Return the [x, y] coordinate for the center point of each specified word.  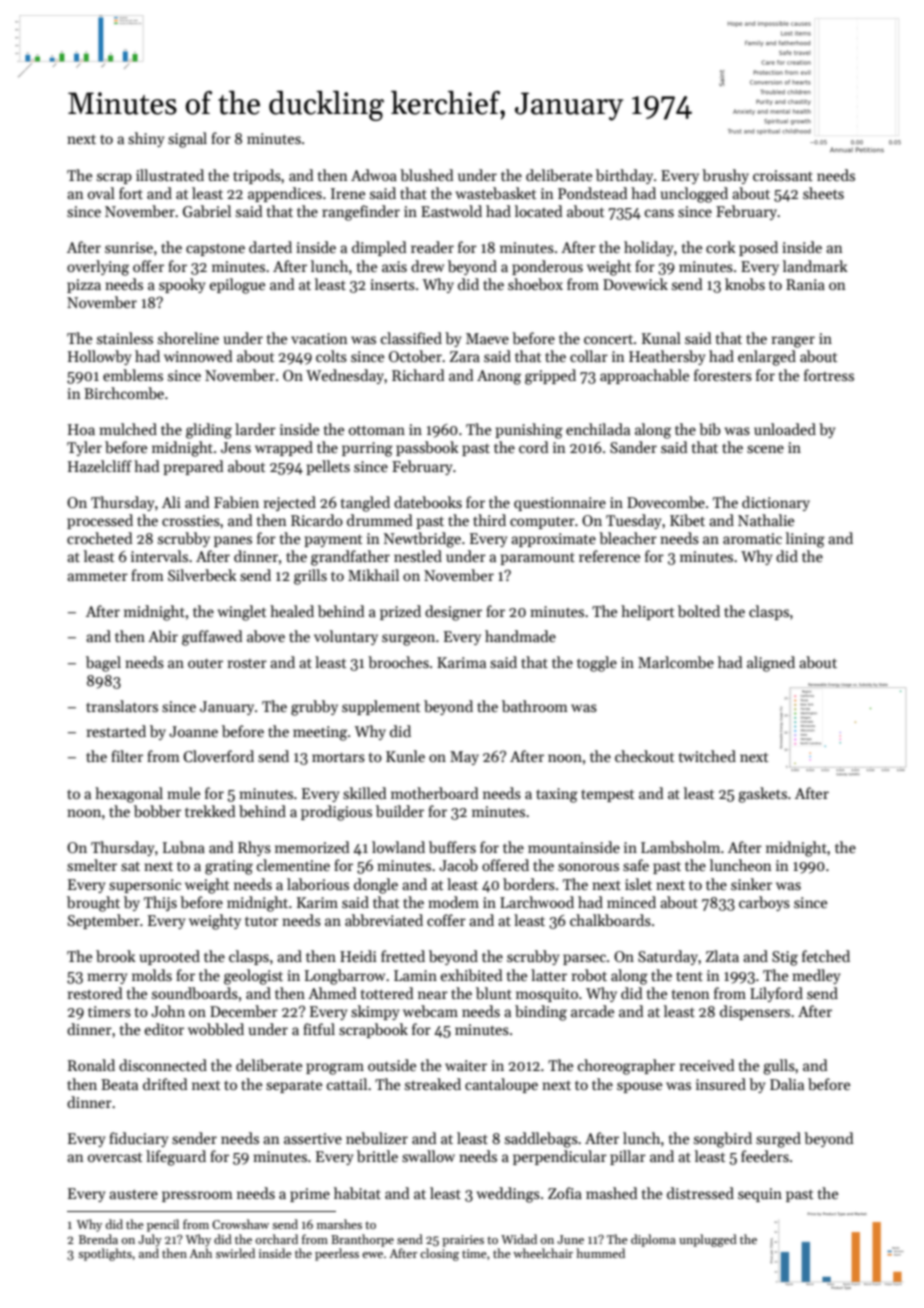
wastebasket [496, 193]
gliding [209, 431]
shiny [146, 139]
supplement [381, 707]
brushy [725, 176]
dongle [376, 886]
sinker [751, 884]
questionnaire [560, 504]
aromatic [752, 538]
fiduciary [138, 1139]
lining [805, 540]
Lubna [184, 847]
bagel [103, 664]
